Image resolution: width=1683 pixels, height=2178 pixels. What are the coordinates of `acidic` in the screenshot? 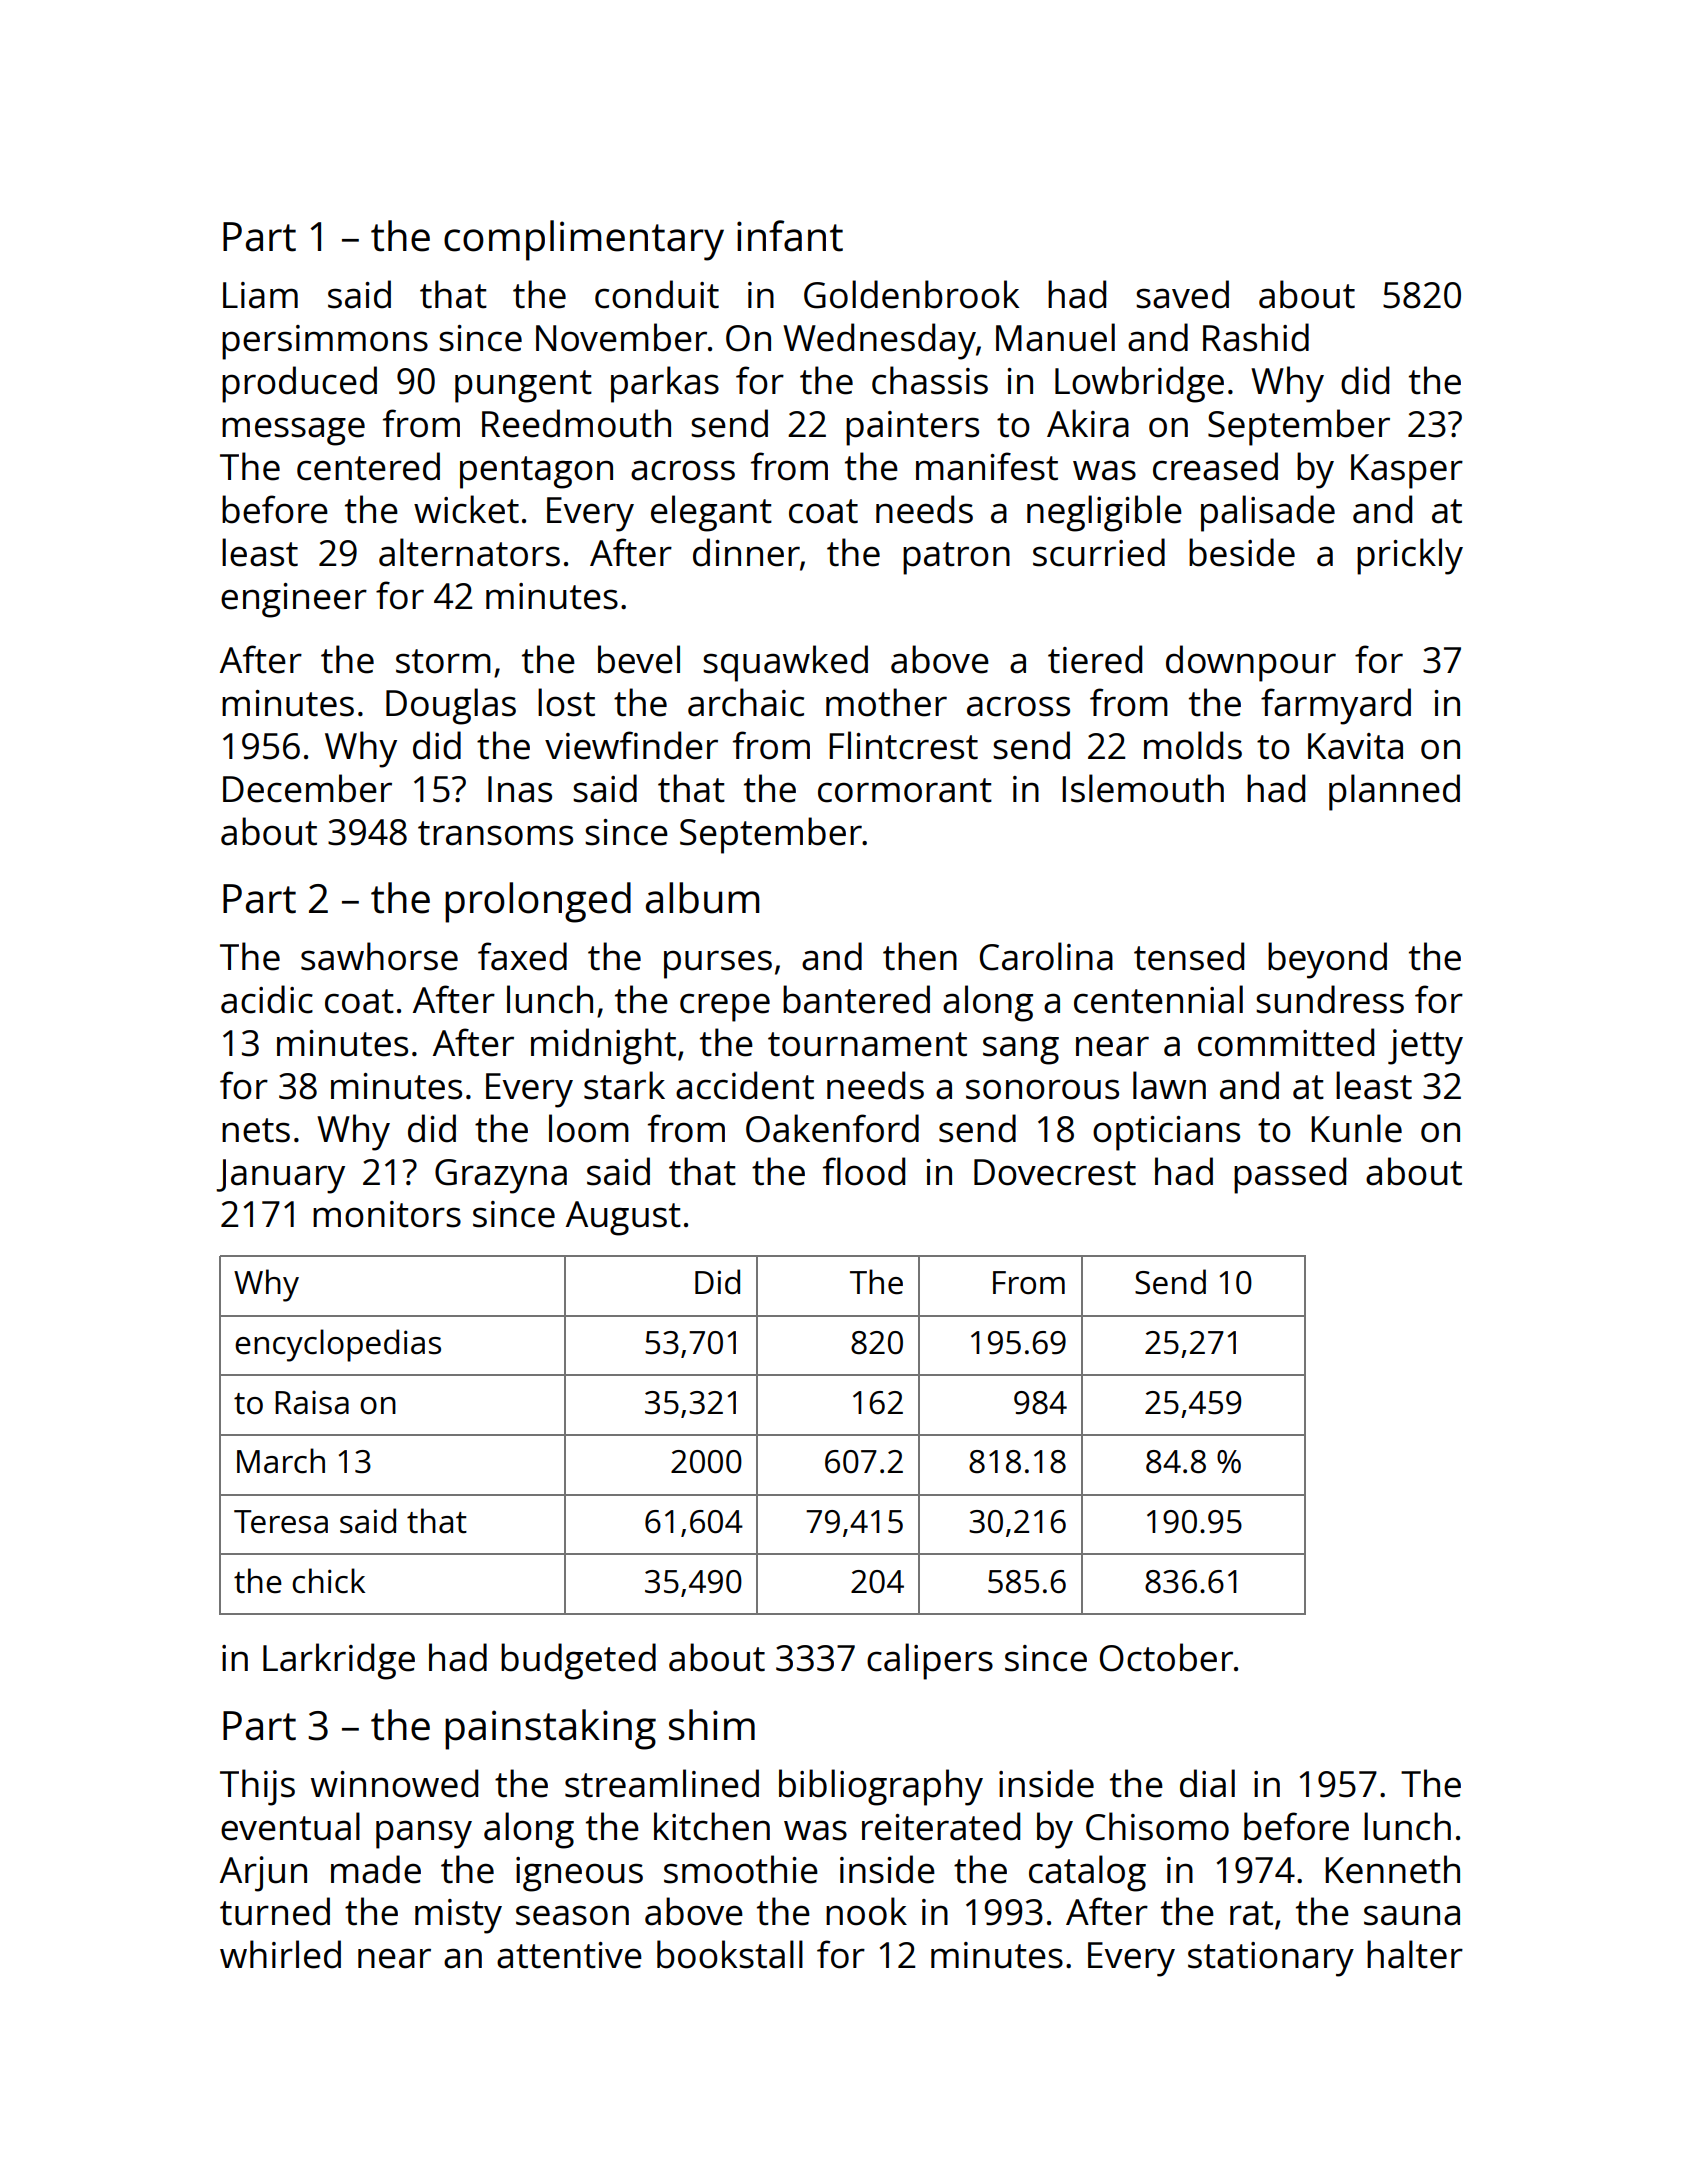 It's located at (267, 999).
